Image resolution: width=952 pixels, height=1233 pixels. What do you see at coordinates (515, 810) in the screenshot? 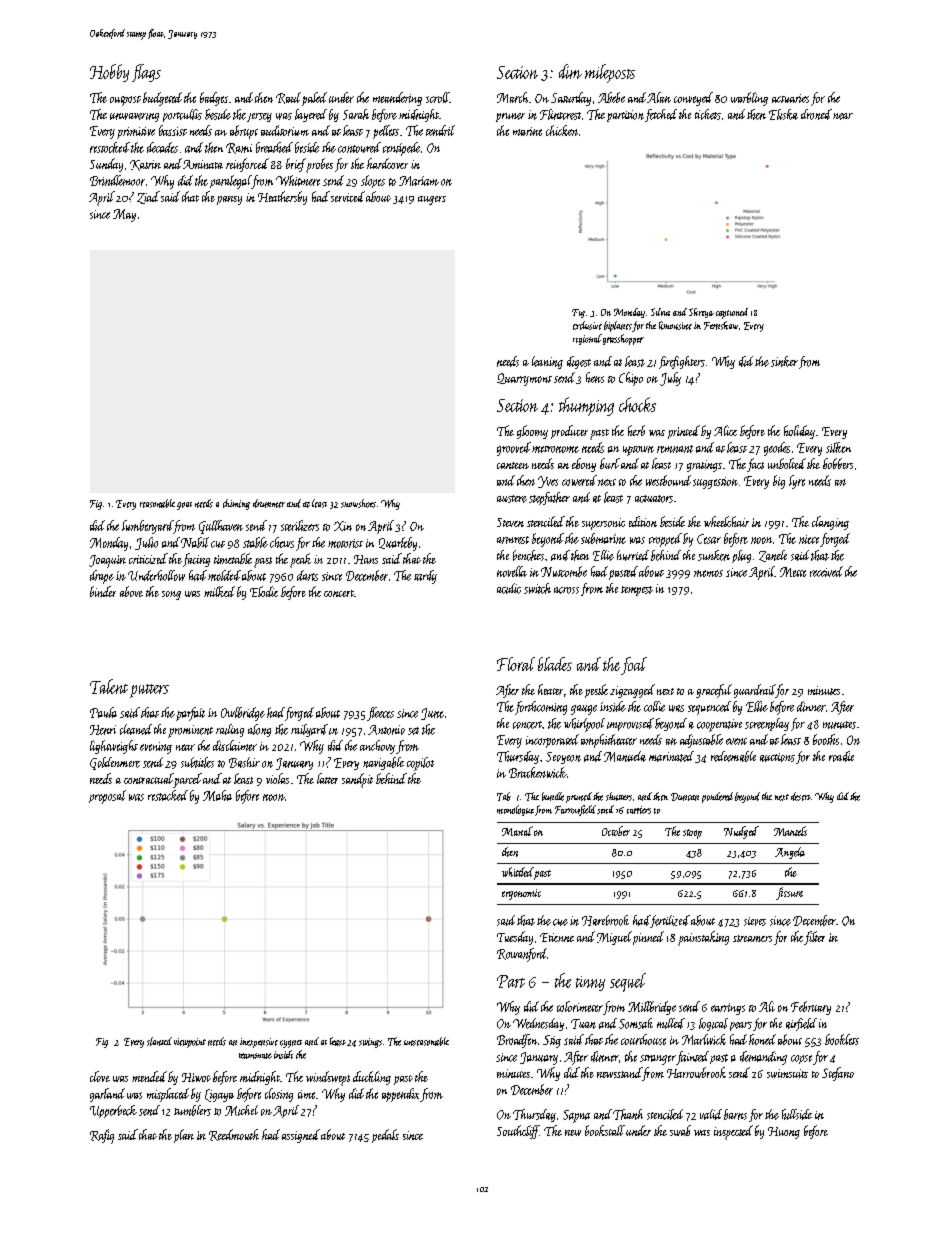
I see `monologue` at bounding box center [515, 810].
